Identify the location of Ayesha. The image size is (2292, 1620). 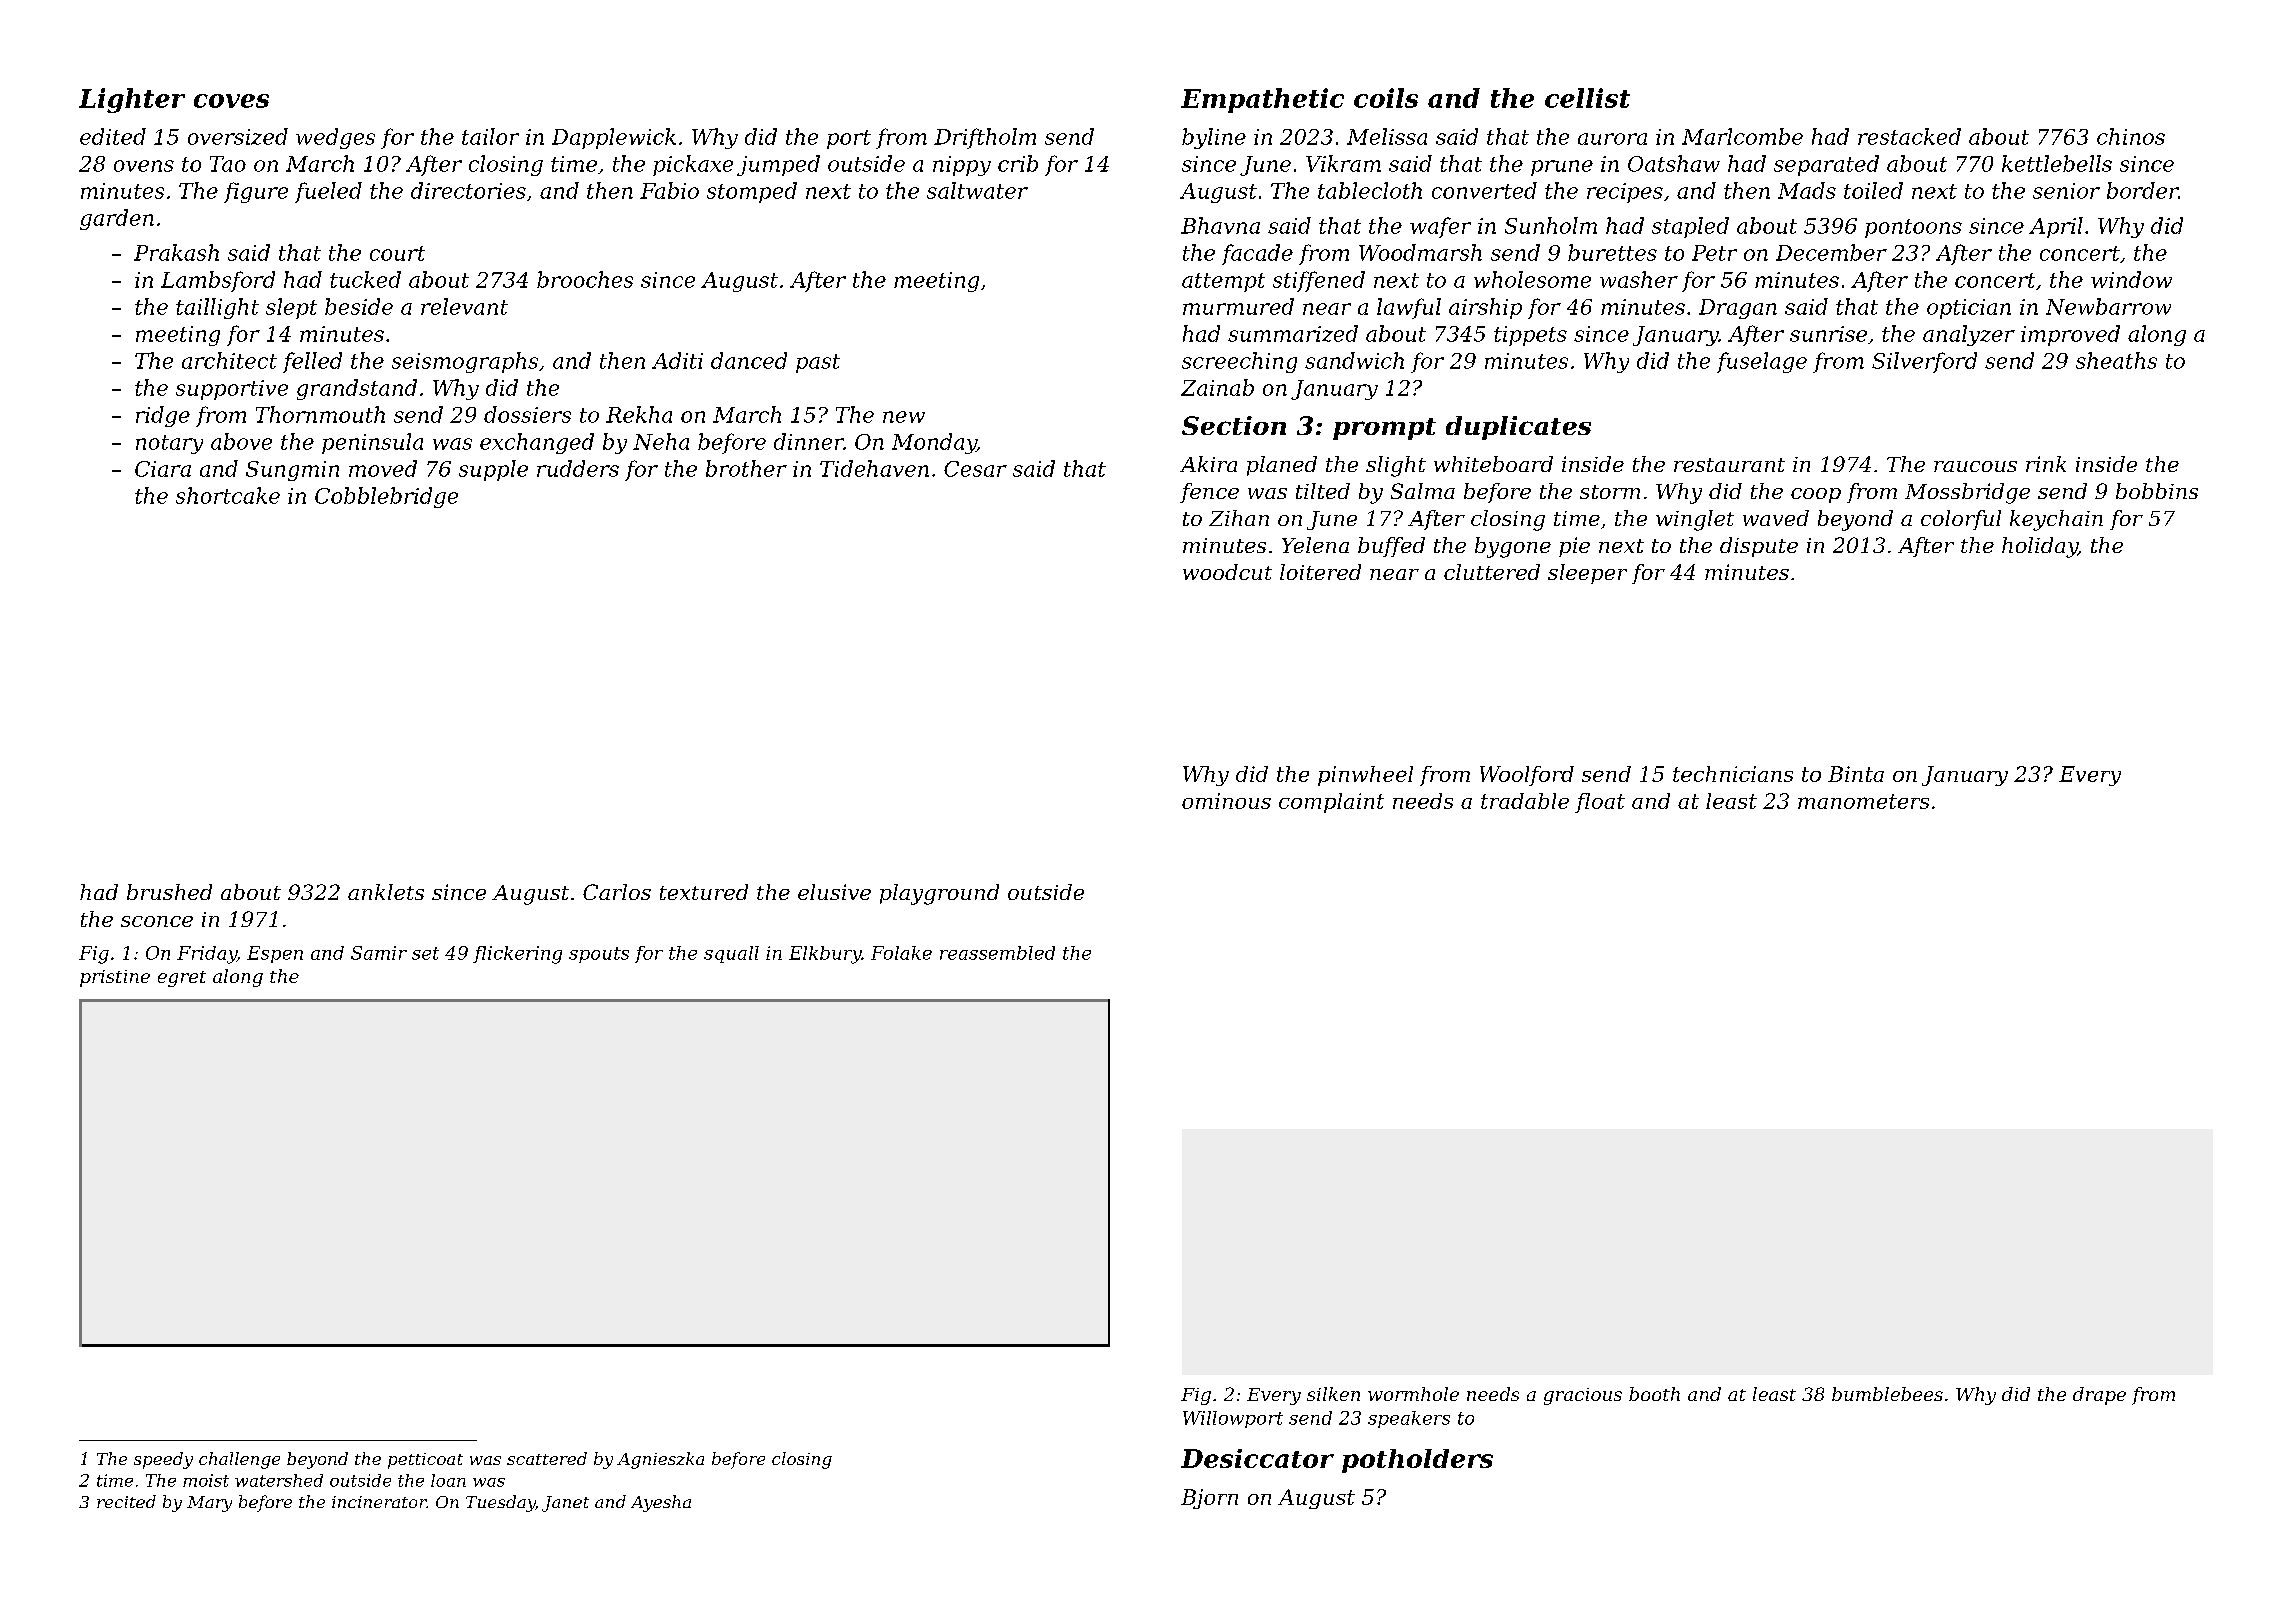
(661, 1503).
